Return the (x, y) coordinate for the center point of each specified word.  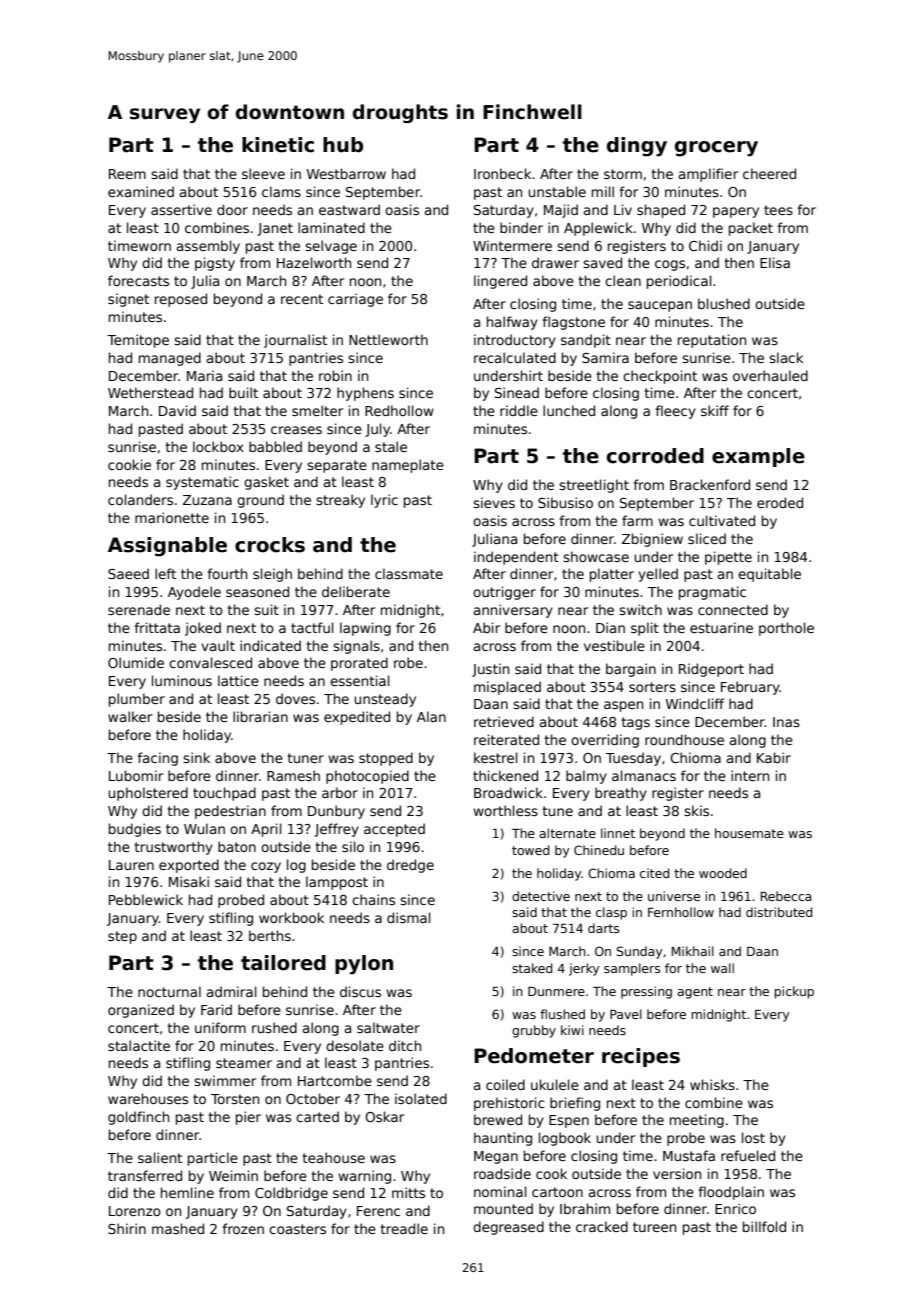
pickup (794, 992)
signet (128, 300)
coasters (297, 1229)
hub (343, 145)
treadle (404, 1228)
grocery (716, 149)
